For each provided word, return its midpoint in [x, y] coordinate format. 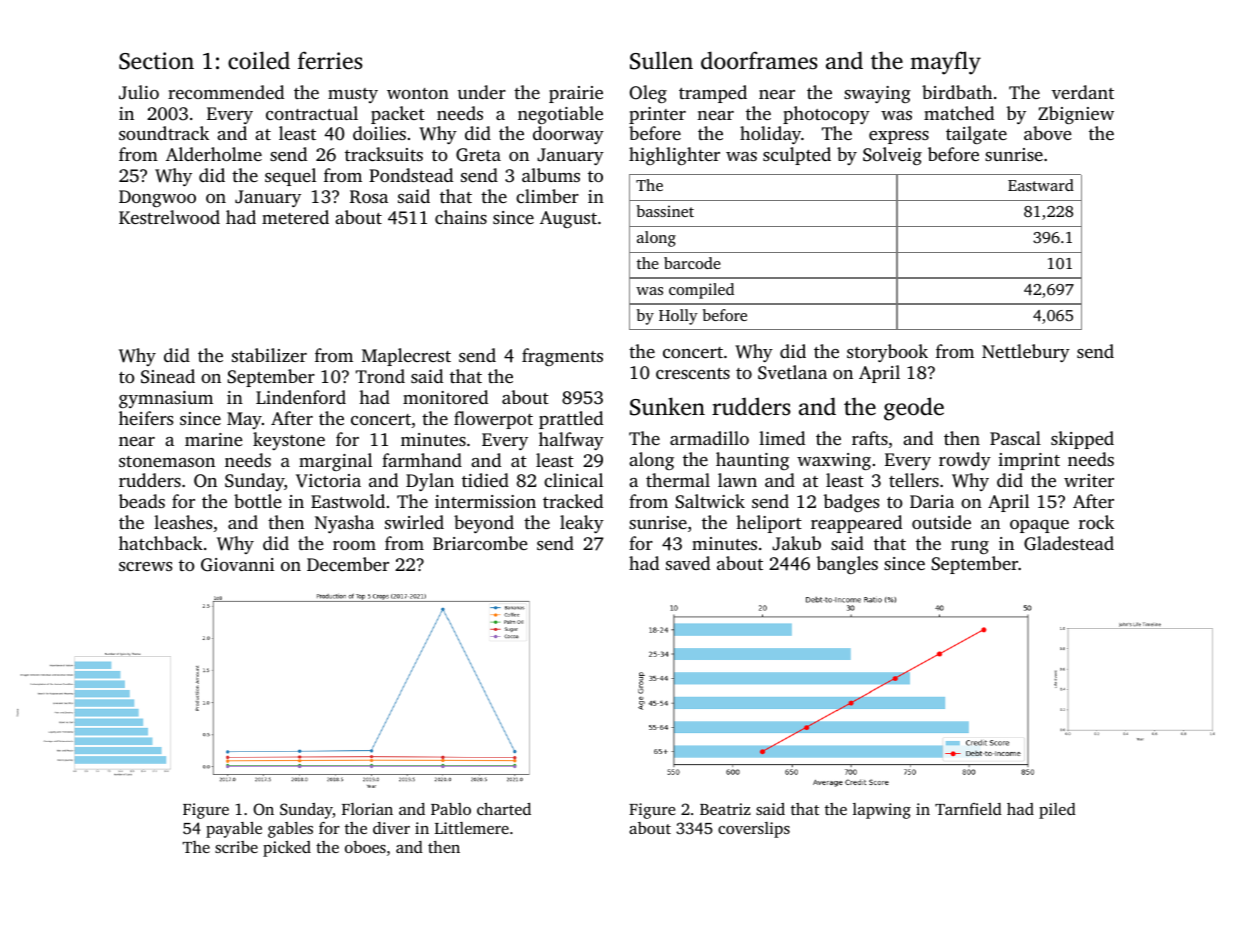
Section [156, 61]
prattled [571, 420]
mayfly [945, 63]
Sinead [168, 376]
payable [234, 830]
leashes [183, 522]
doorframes [759, 60]
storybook [887, 353]
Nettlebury [1026, 353]
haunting [752, 461]
